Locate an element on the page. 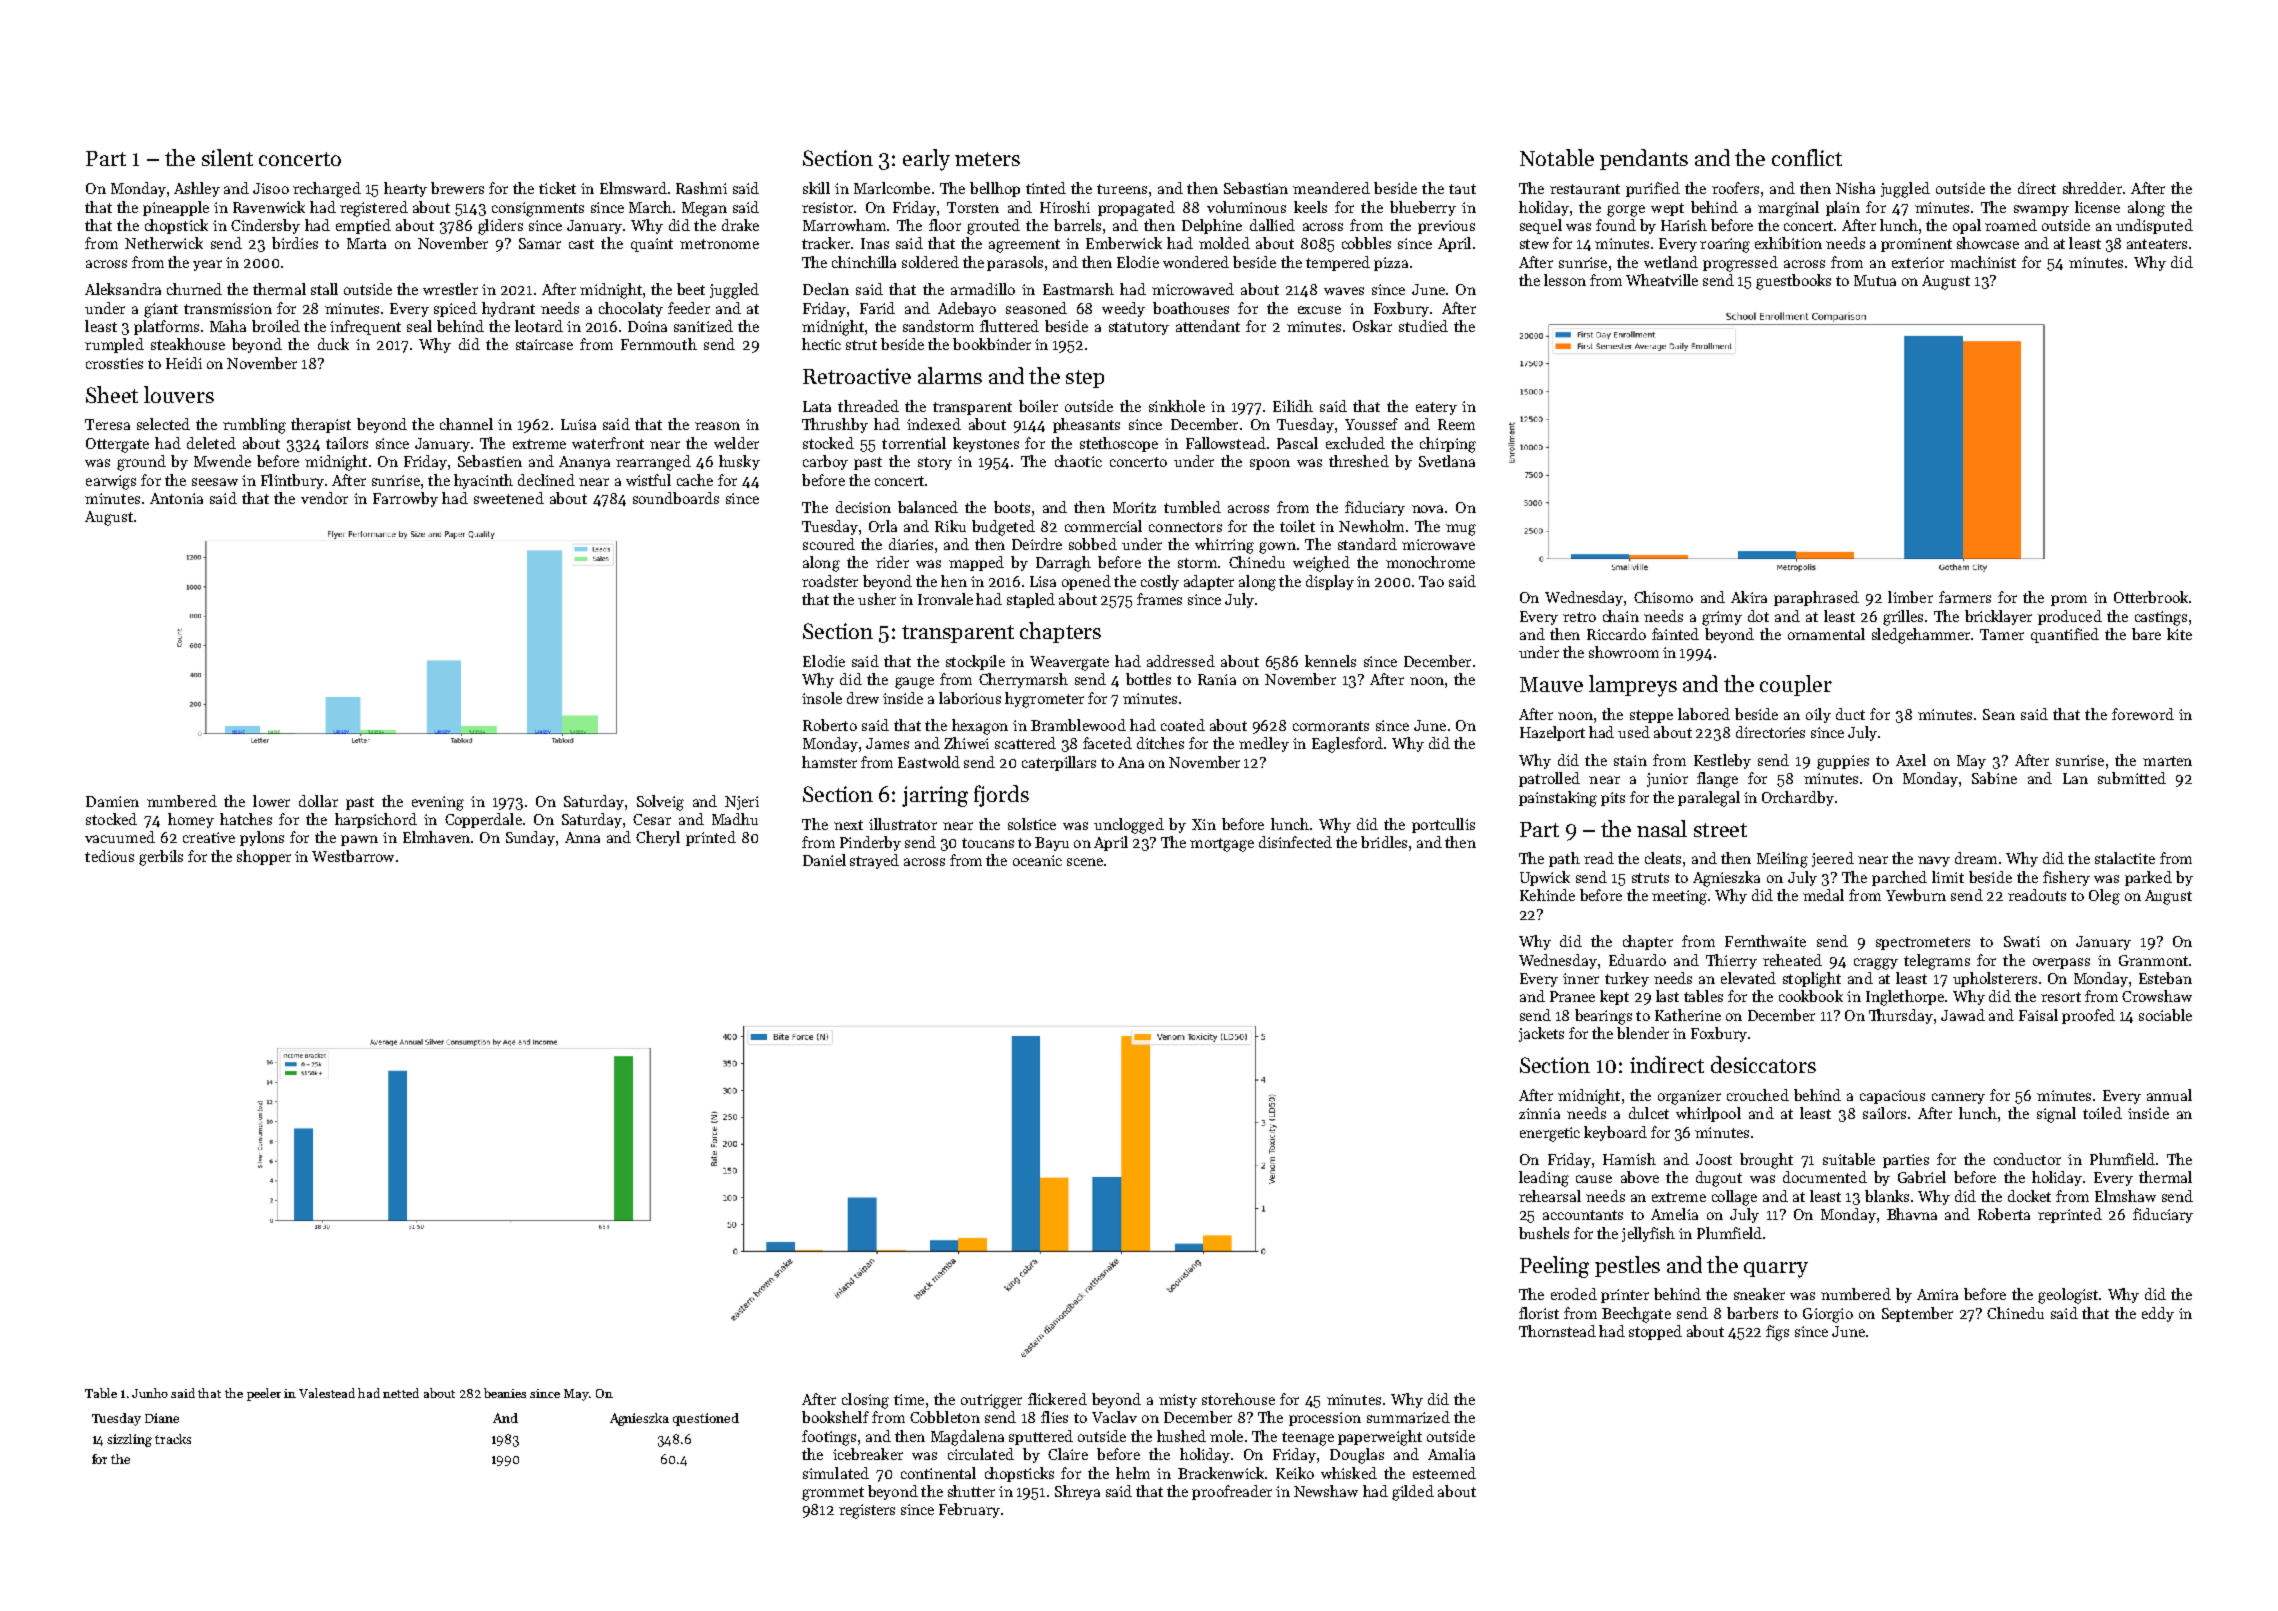  used is located at coordinates (1634, 732).
